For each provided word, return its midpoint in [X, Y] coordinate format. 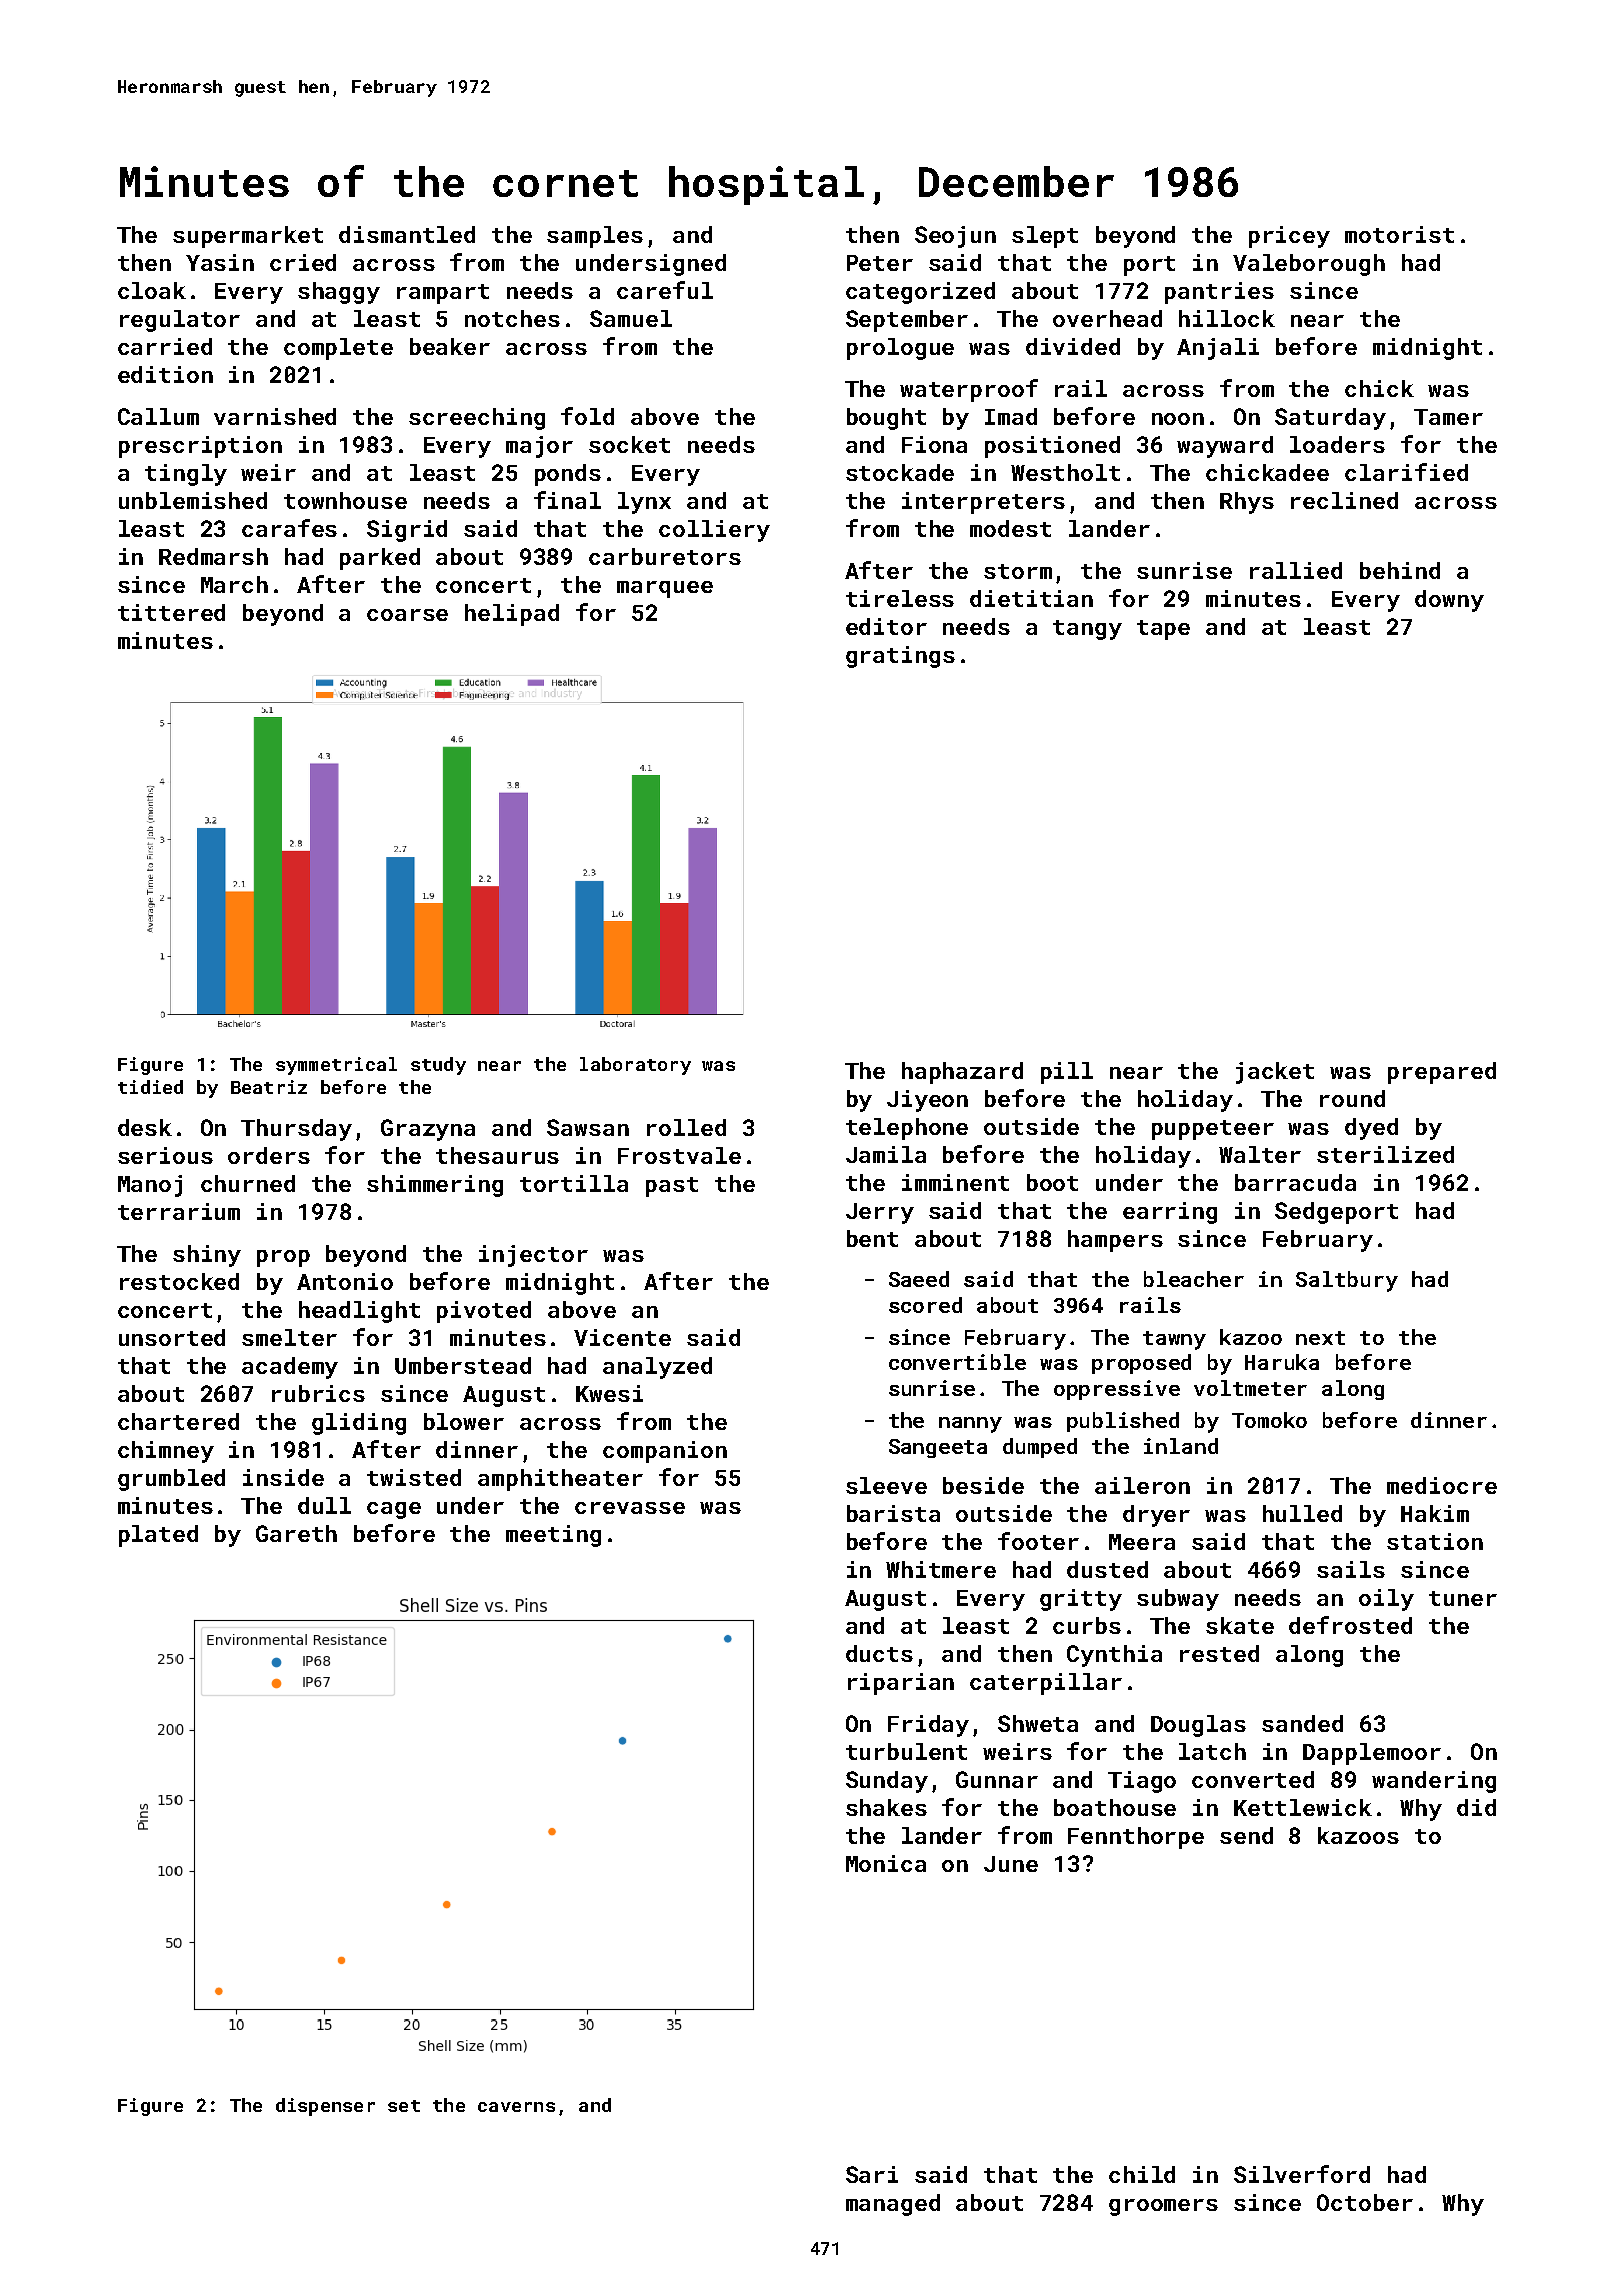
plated [158, 1536]
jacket [1275, 1073]
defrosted [1350, 1625]
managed [893, 2205]
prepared [1442, 1073]
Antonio [345, 1281]
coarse [407, 615]
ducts [879, 1653]
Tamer [1448, 417]
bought [886, 419]
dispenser [325, 2107]
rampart [443, 294]
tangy [1087, 630]
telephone [907, 1129]
